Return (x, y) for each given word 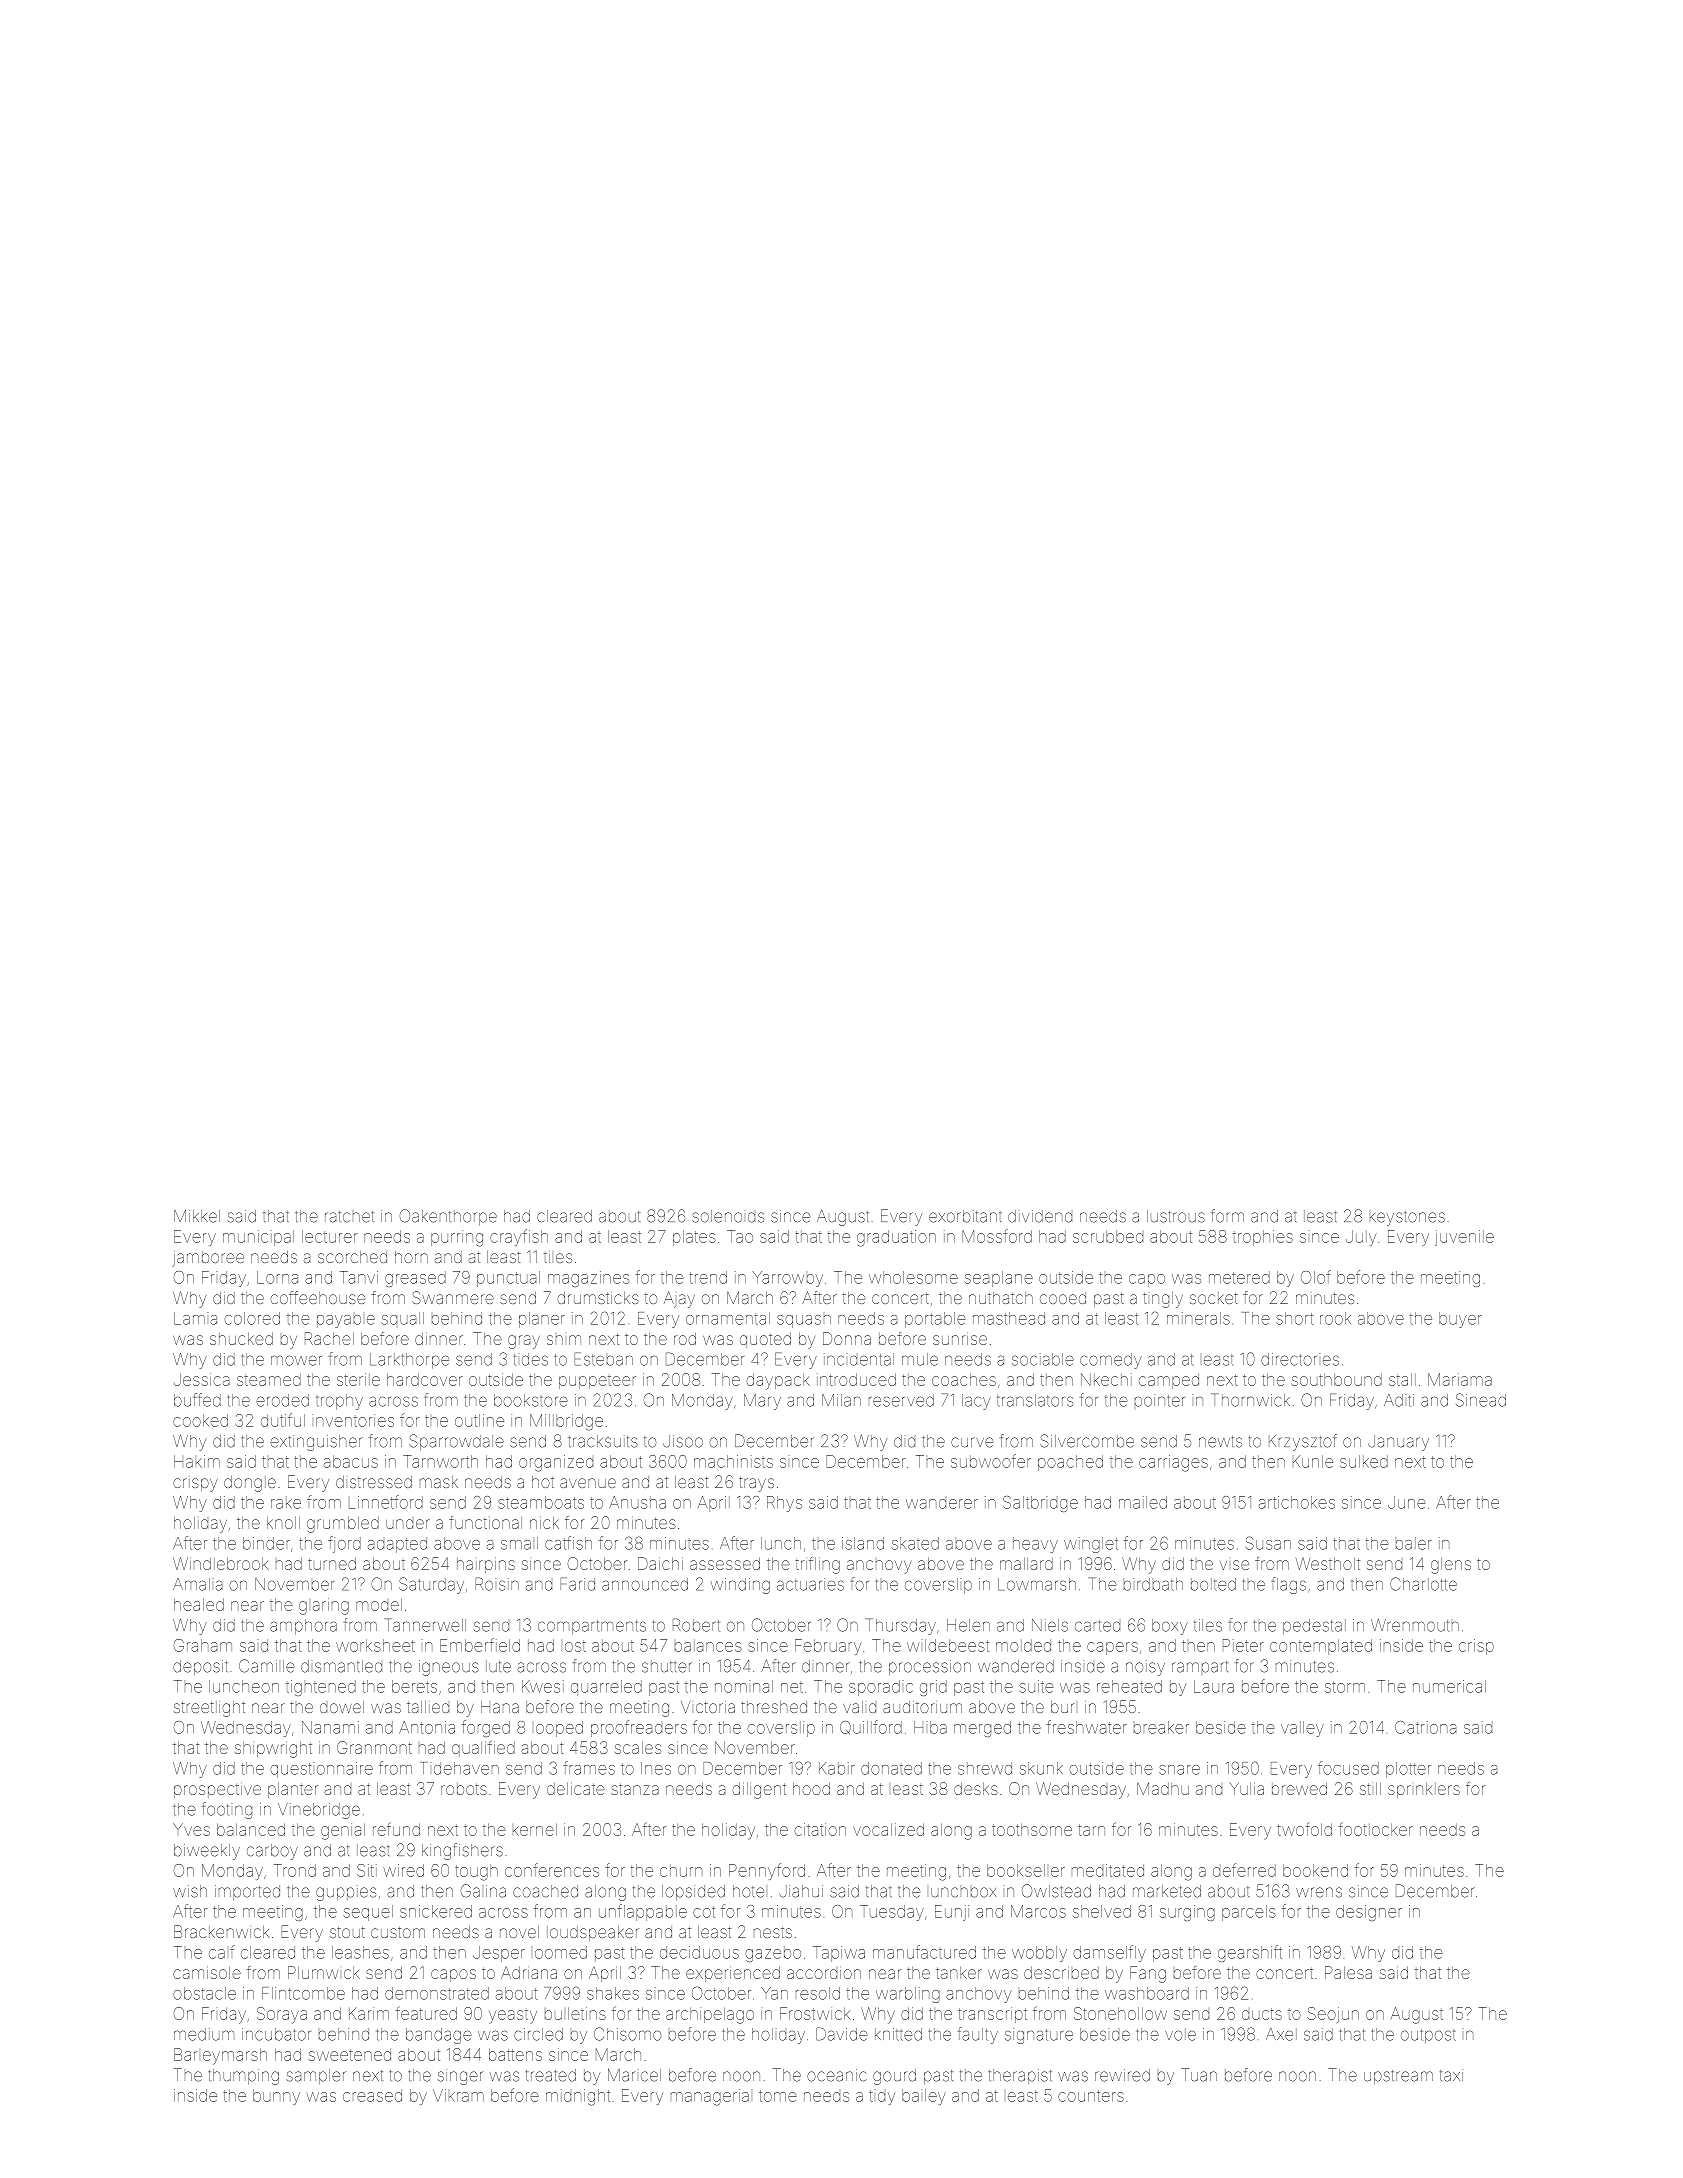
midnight (578, 2097)
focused (1348, 1768)
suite (1036, 1686)
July (1361, 1238)
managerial (710, 2097)
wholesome (913, 1277)
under (408, 1524)
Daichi (660, 1563)
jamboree (208, 1259)
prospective (217, 1791)
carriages (1173, 1463)
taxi (1451, 2075)
